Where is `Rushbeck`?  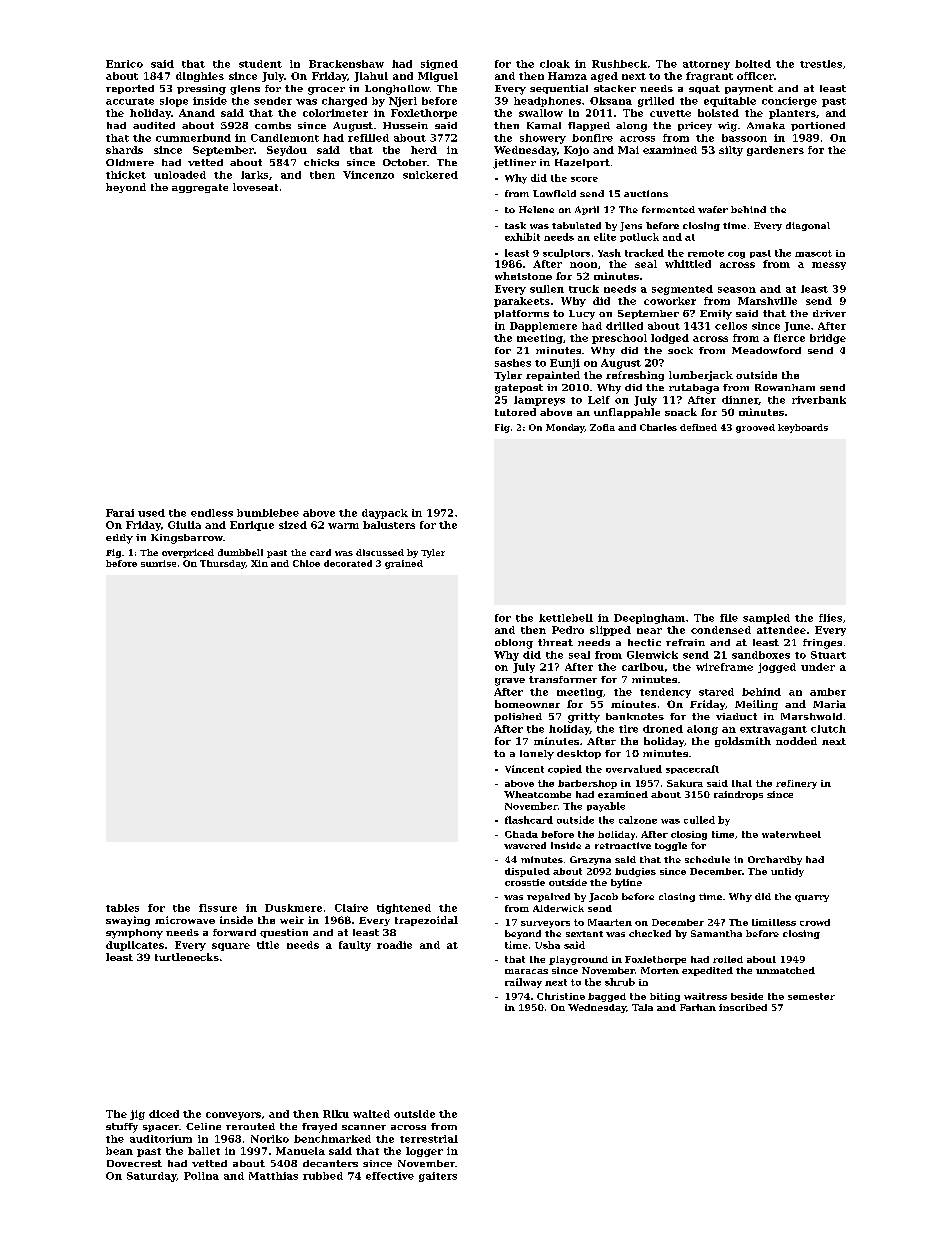
Rushbeck is located at coordinates (619, 64).
